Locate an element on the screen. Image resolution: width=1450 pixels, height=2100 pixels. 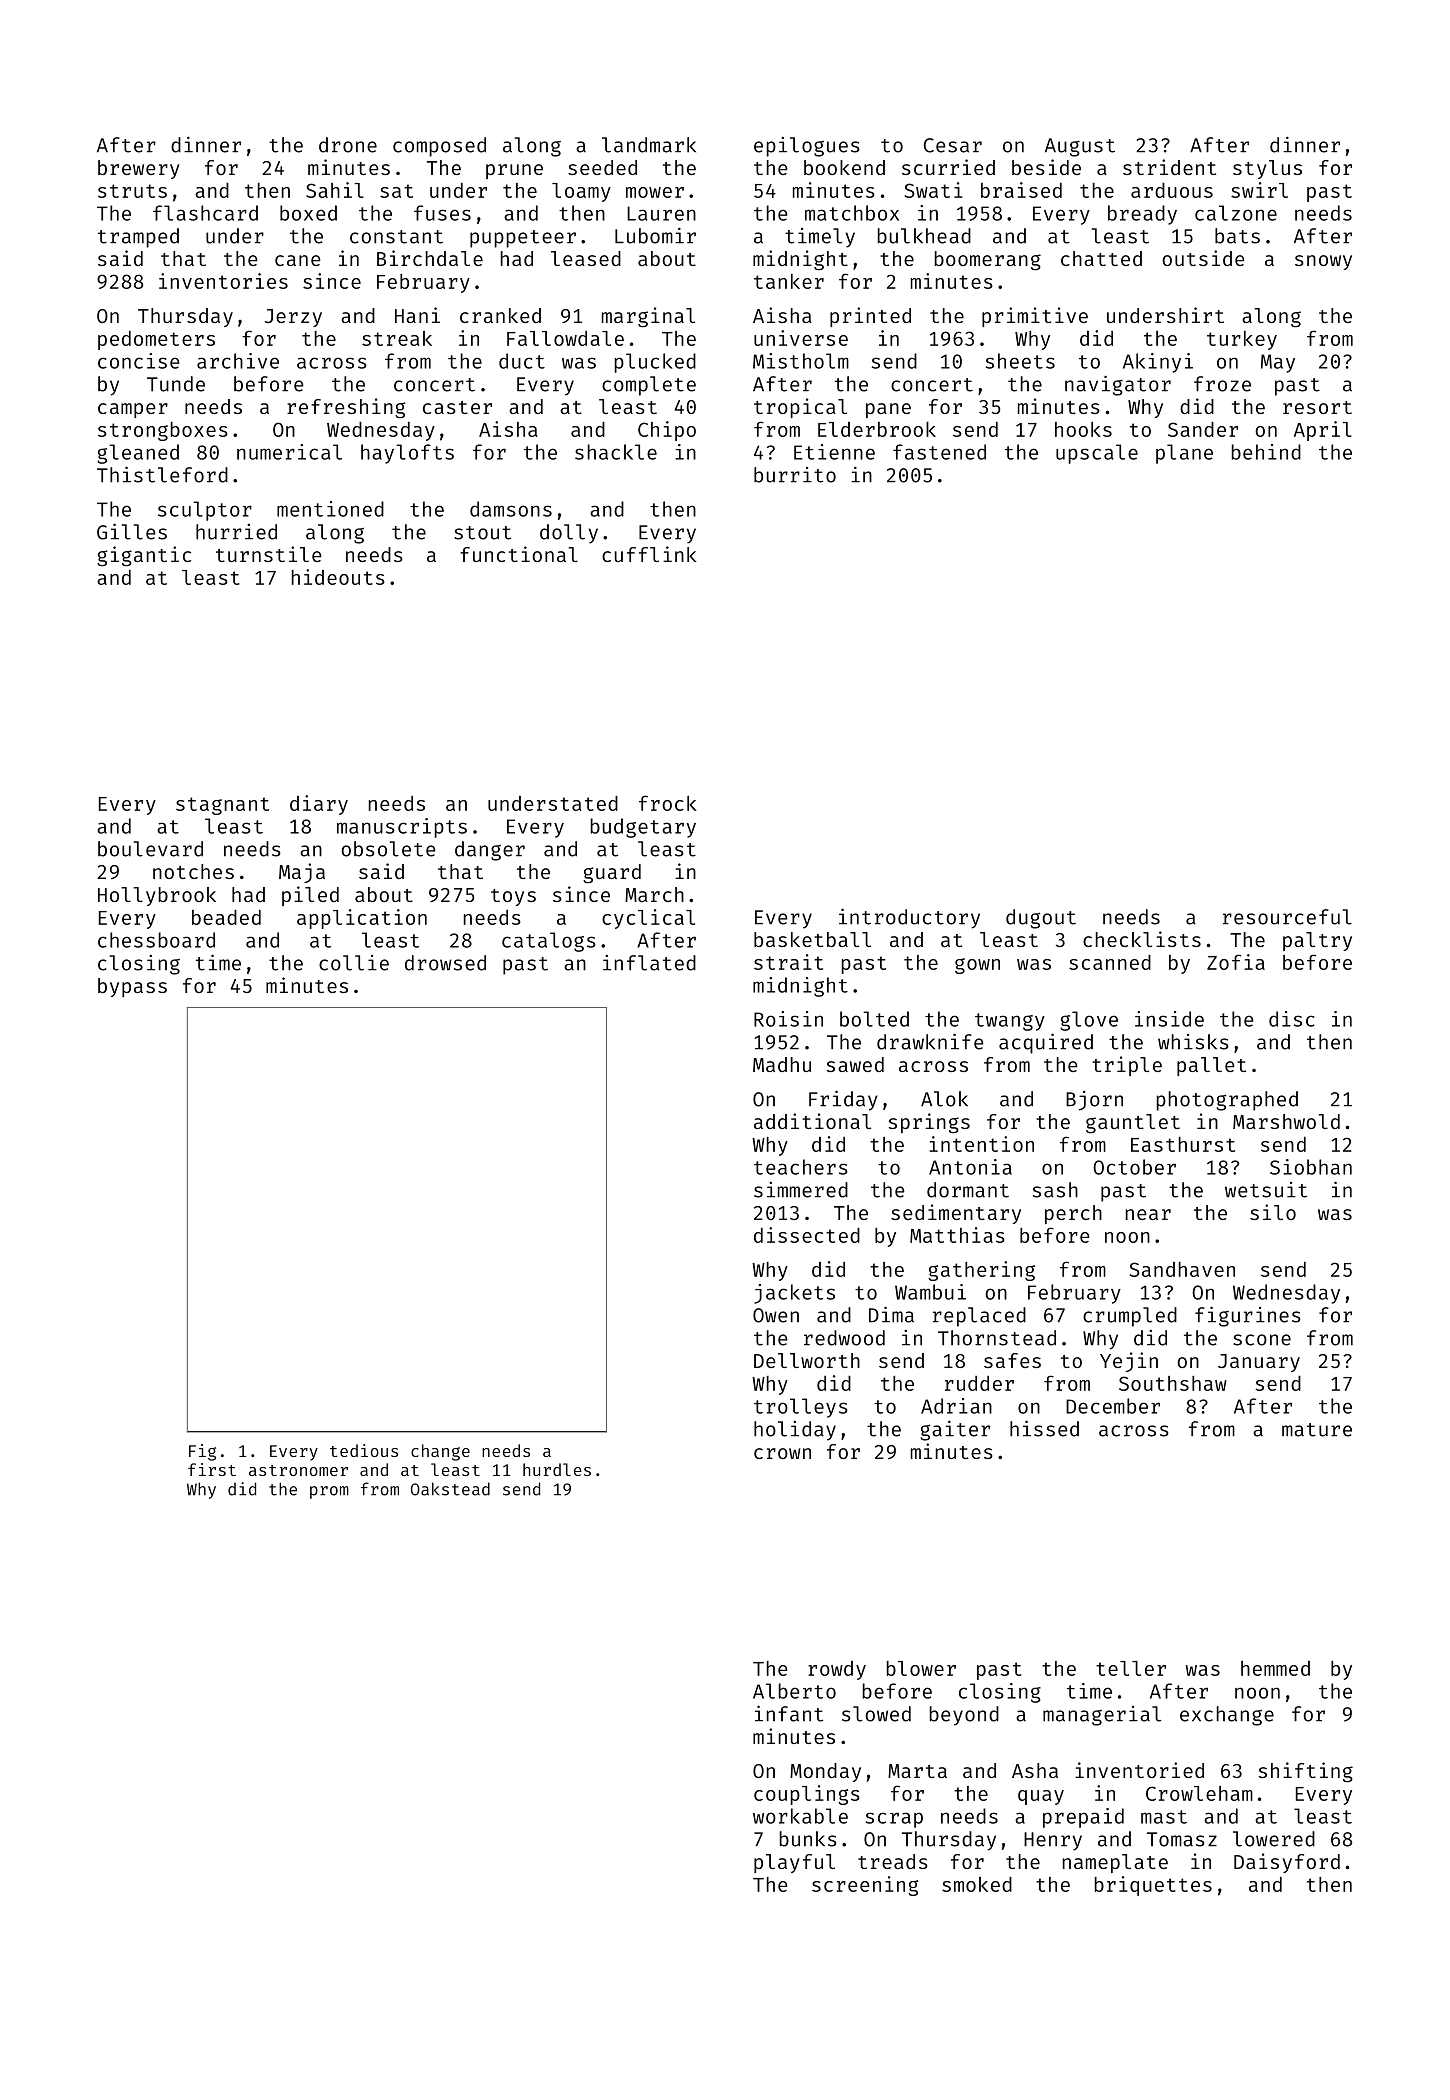
burrito is located at coordinates (795, 475).
